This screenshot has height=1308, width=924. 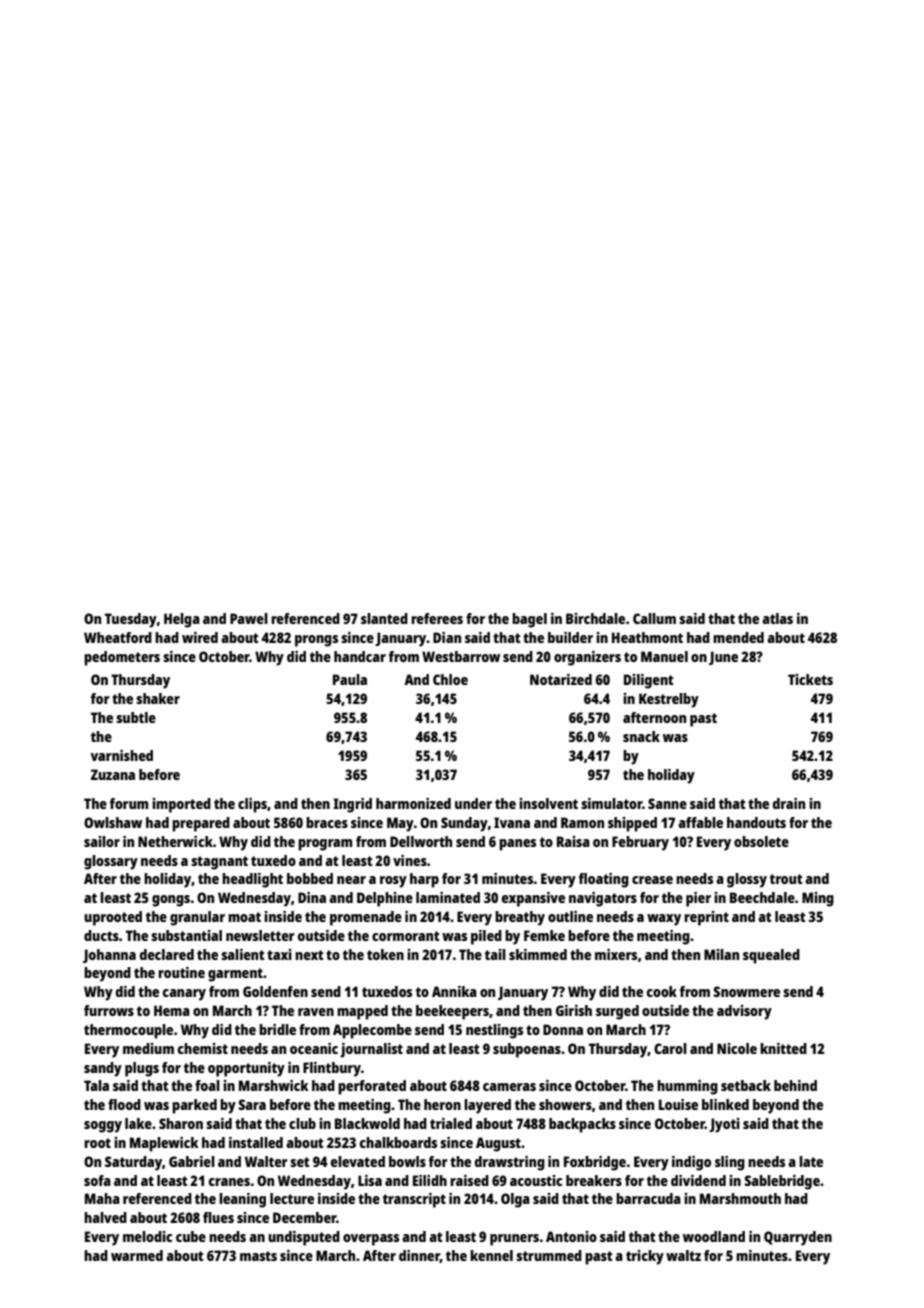 What do you see at coordinates (252, 805) in the screenshot?
I see `clips` at bounding box center [252, 805].
